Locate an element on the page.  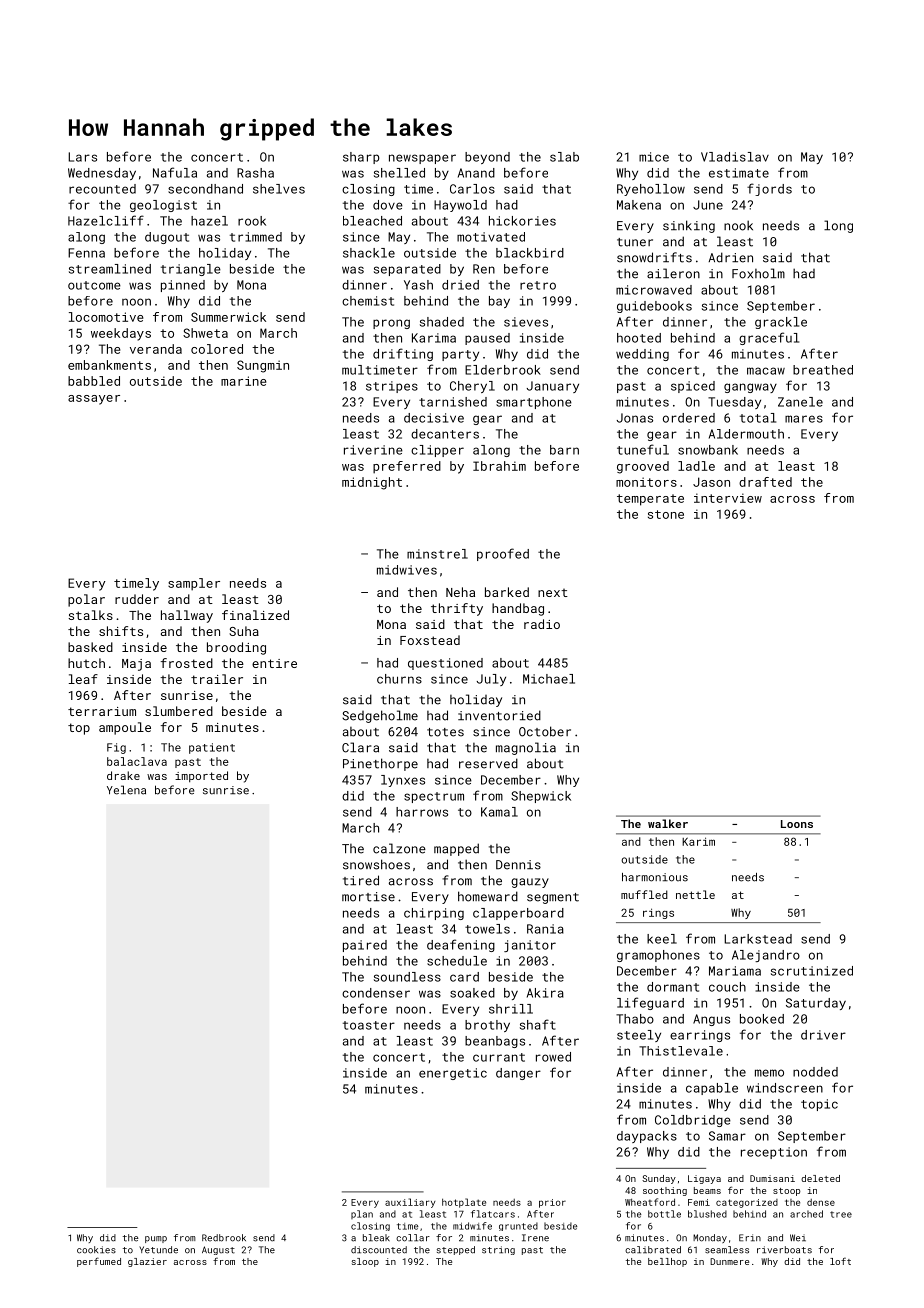
tired is located at coordinates (361, 880).
